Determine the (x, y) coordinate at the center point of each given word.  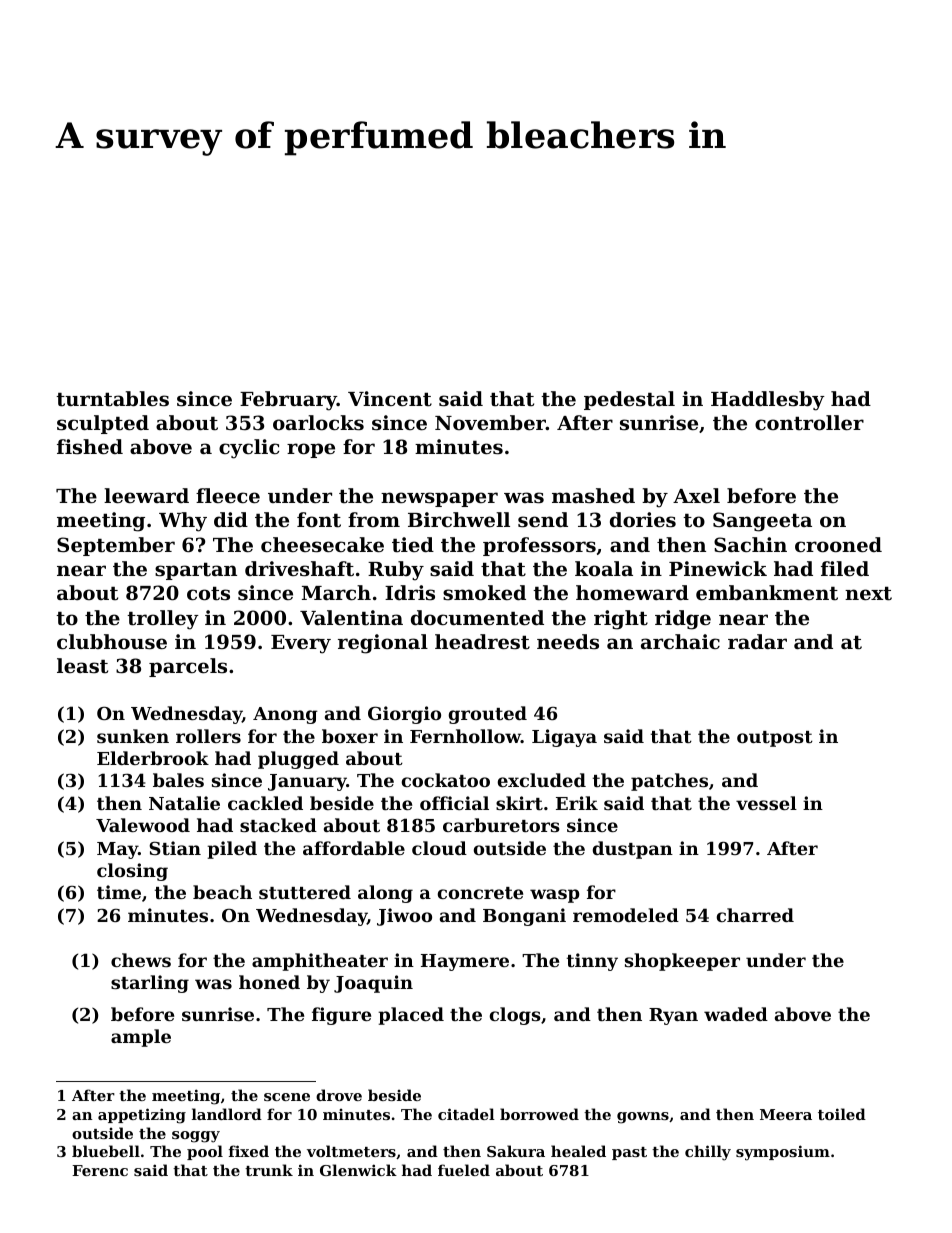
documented (477, 617)
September (116, 546)
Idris (410, 593)
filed (845, 568)
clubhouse (112, 641)
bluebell (106, 1151)
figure (341, 1016)
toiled (842, 1114)
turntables (112, 399)
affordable (354, 848)
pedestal (629, 400)
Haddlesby (768, 401)
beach (222, 892)
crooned (838, 544)
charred (755, 915)
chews (141, 960)
